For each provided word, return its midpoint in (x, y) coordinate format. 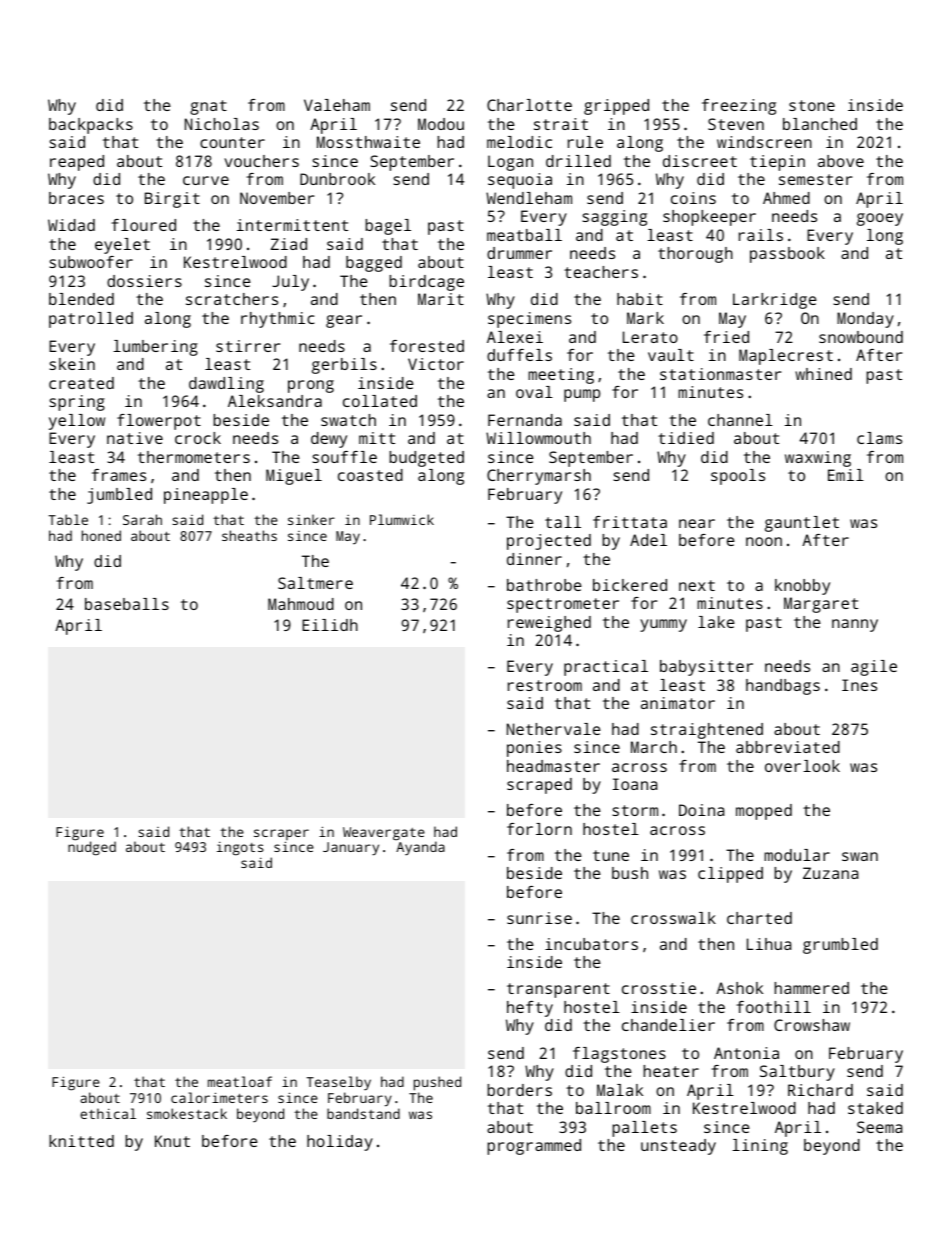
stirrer (248, 346)
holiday (340, 1143)
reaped (77, 163)
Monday (865, 320)
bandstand (363, 1113)
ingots (240, 849)
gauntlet (802, 524)
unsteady (678, 1147)
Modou (441, 124)
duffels (519, 355)
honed (101, 535)
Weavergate (384, 834)
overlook (802, 766)
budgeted (426, 459)
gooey (880, 219)
